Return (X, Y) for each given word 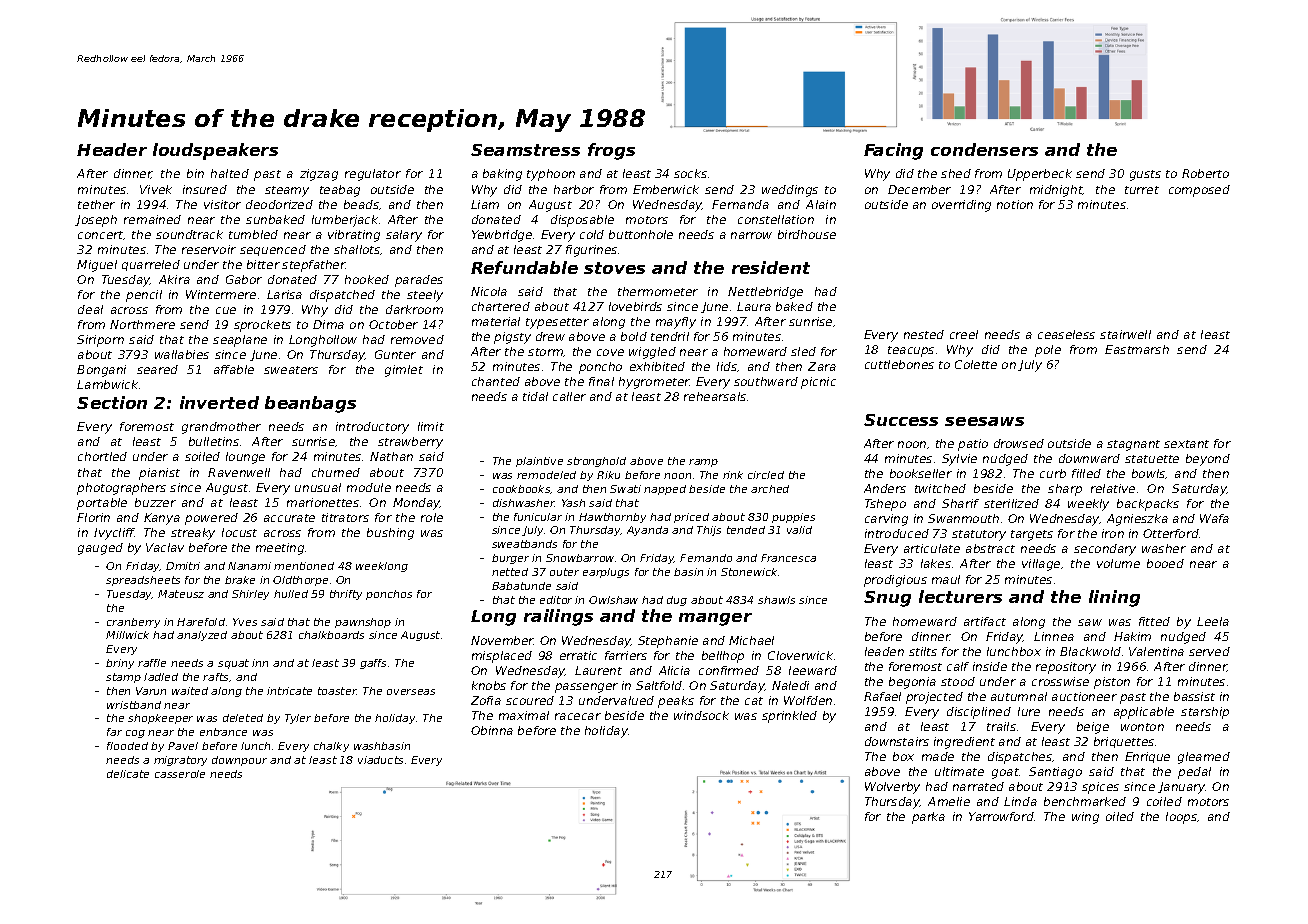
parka (928, 818)
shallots (357, 250)
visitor (222, 204)
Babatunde (521, 586)
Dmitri (183, 566)
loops (1182, 818)
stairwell (1125, 334)
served (1209, 651)
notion (1015, 204)
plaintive (539, 462)
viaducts (380, 760)
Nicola (489, 291)
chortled (102, 456)
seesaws (984, 421)
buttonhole (641, 234)
